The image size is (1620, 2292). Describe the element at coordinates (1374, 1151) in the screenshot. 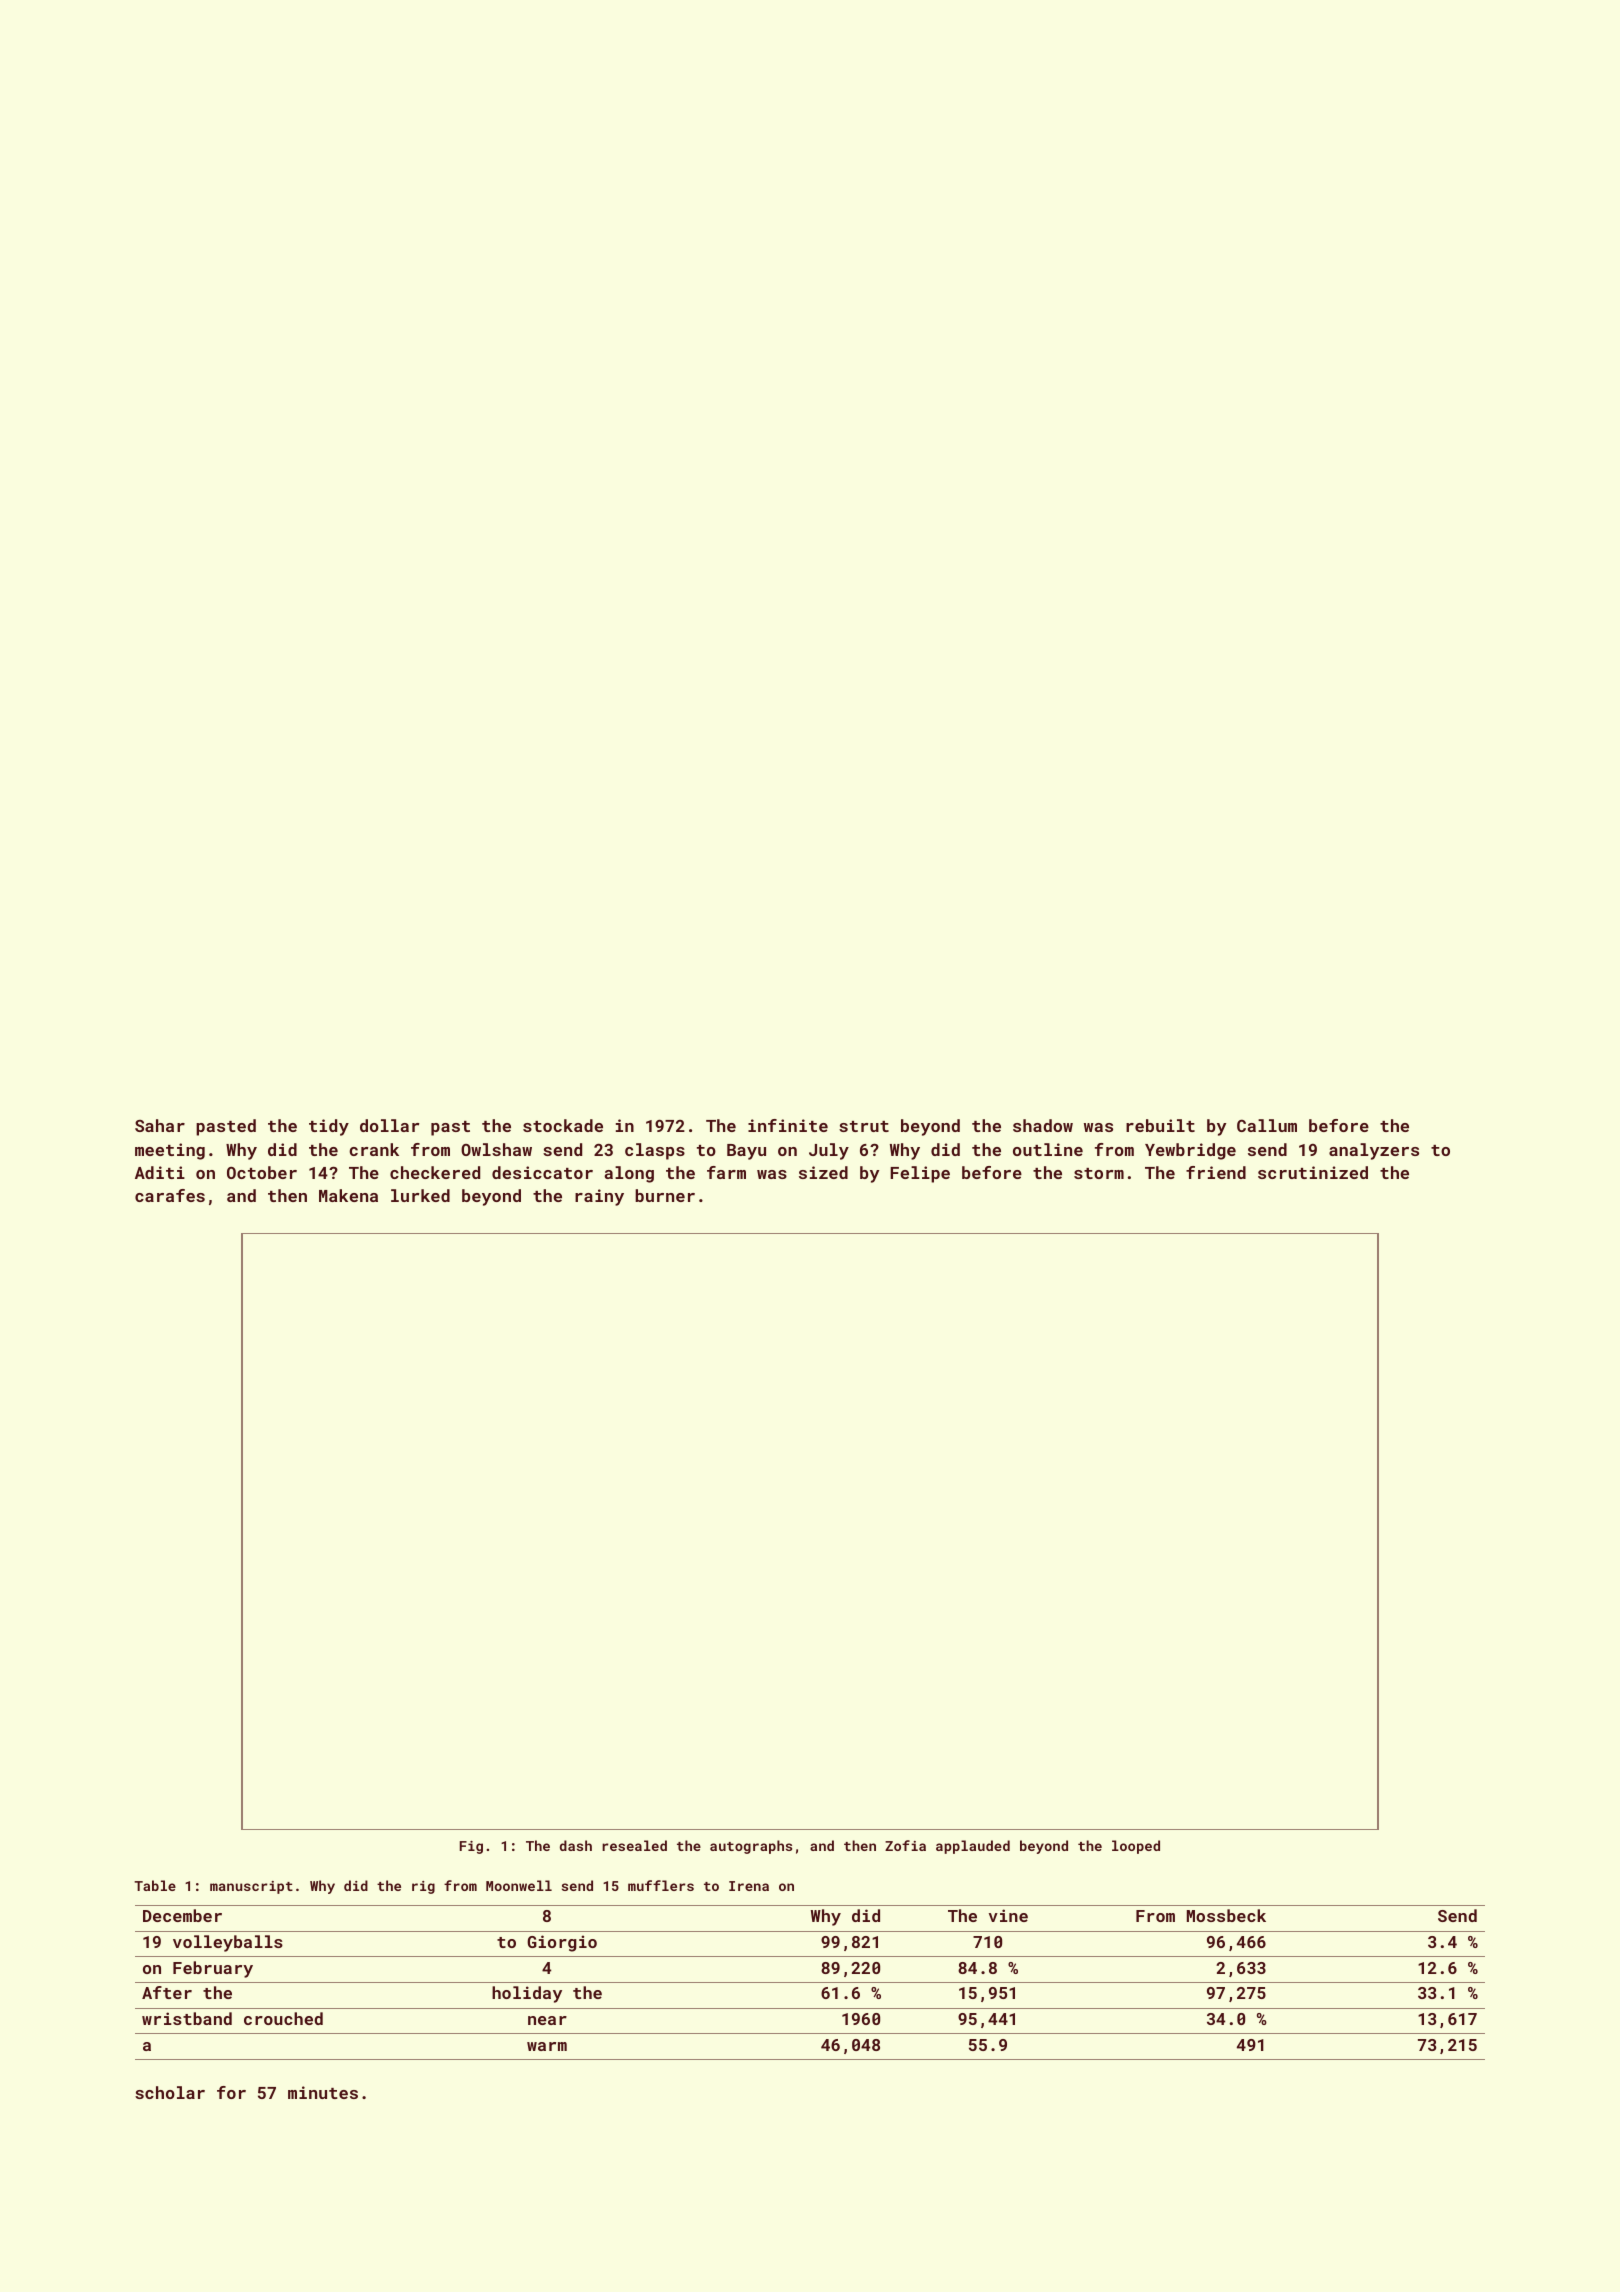

I see `analyzers` at that location.
